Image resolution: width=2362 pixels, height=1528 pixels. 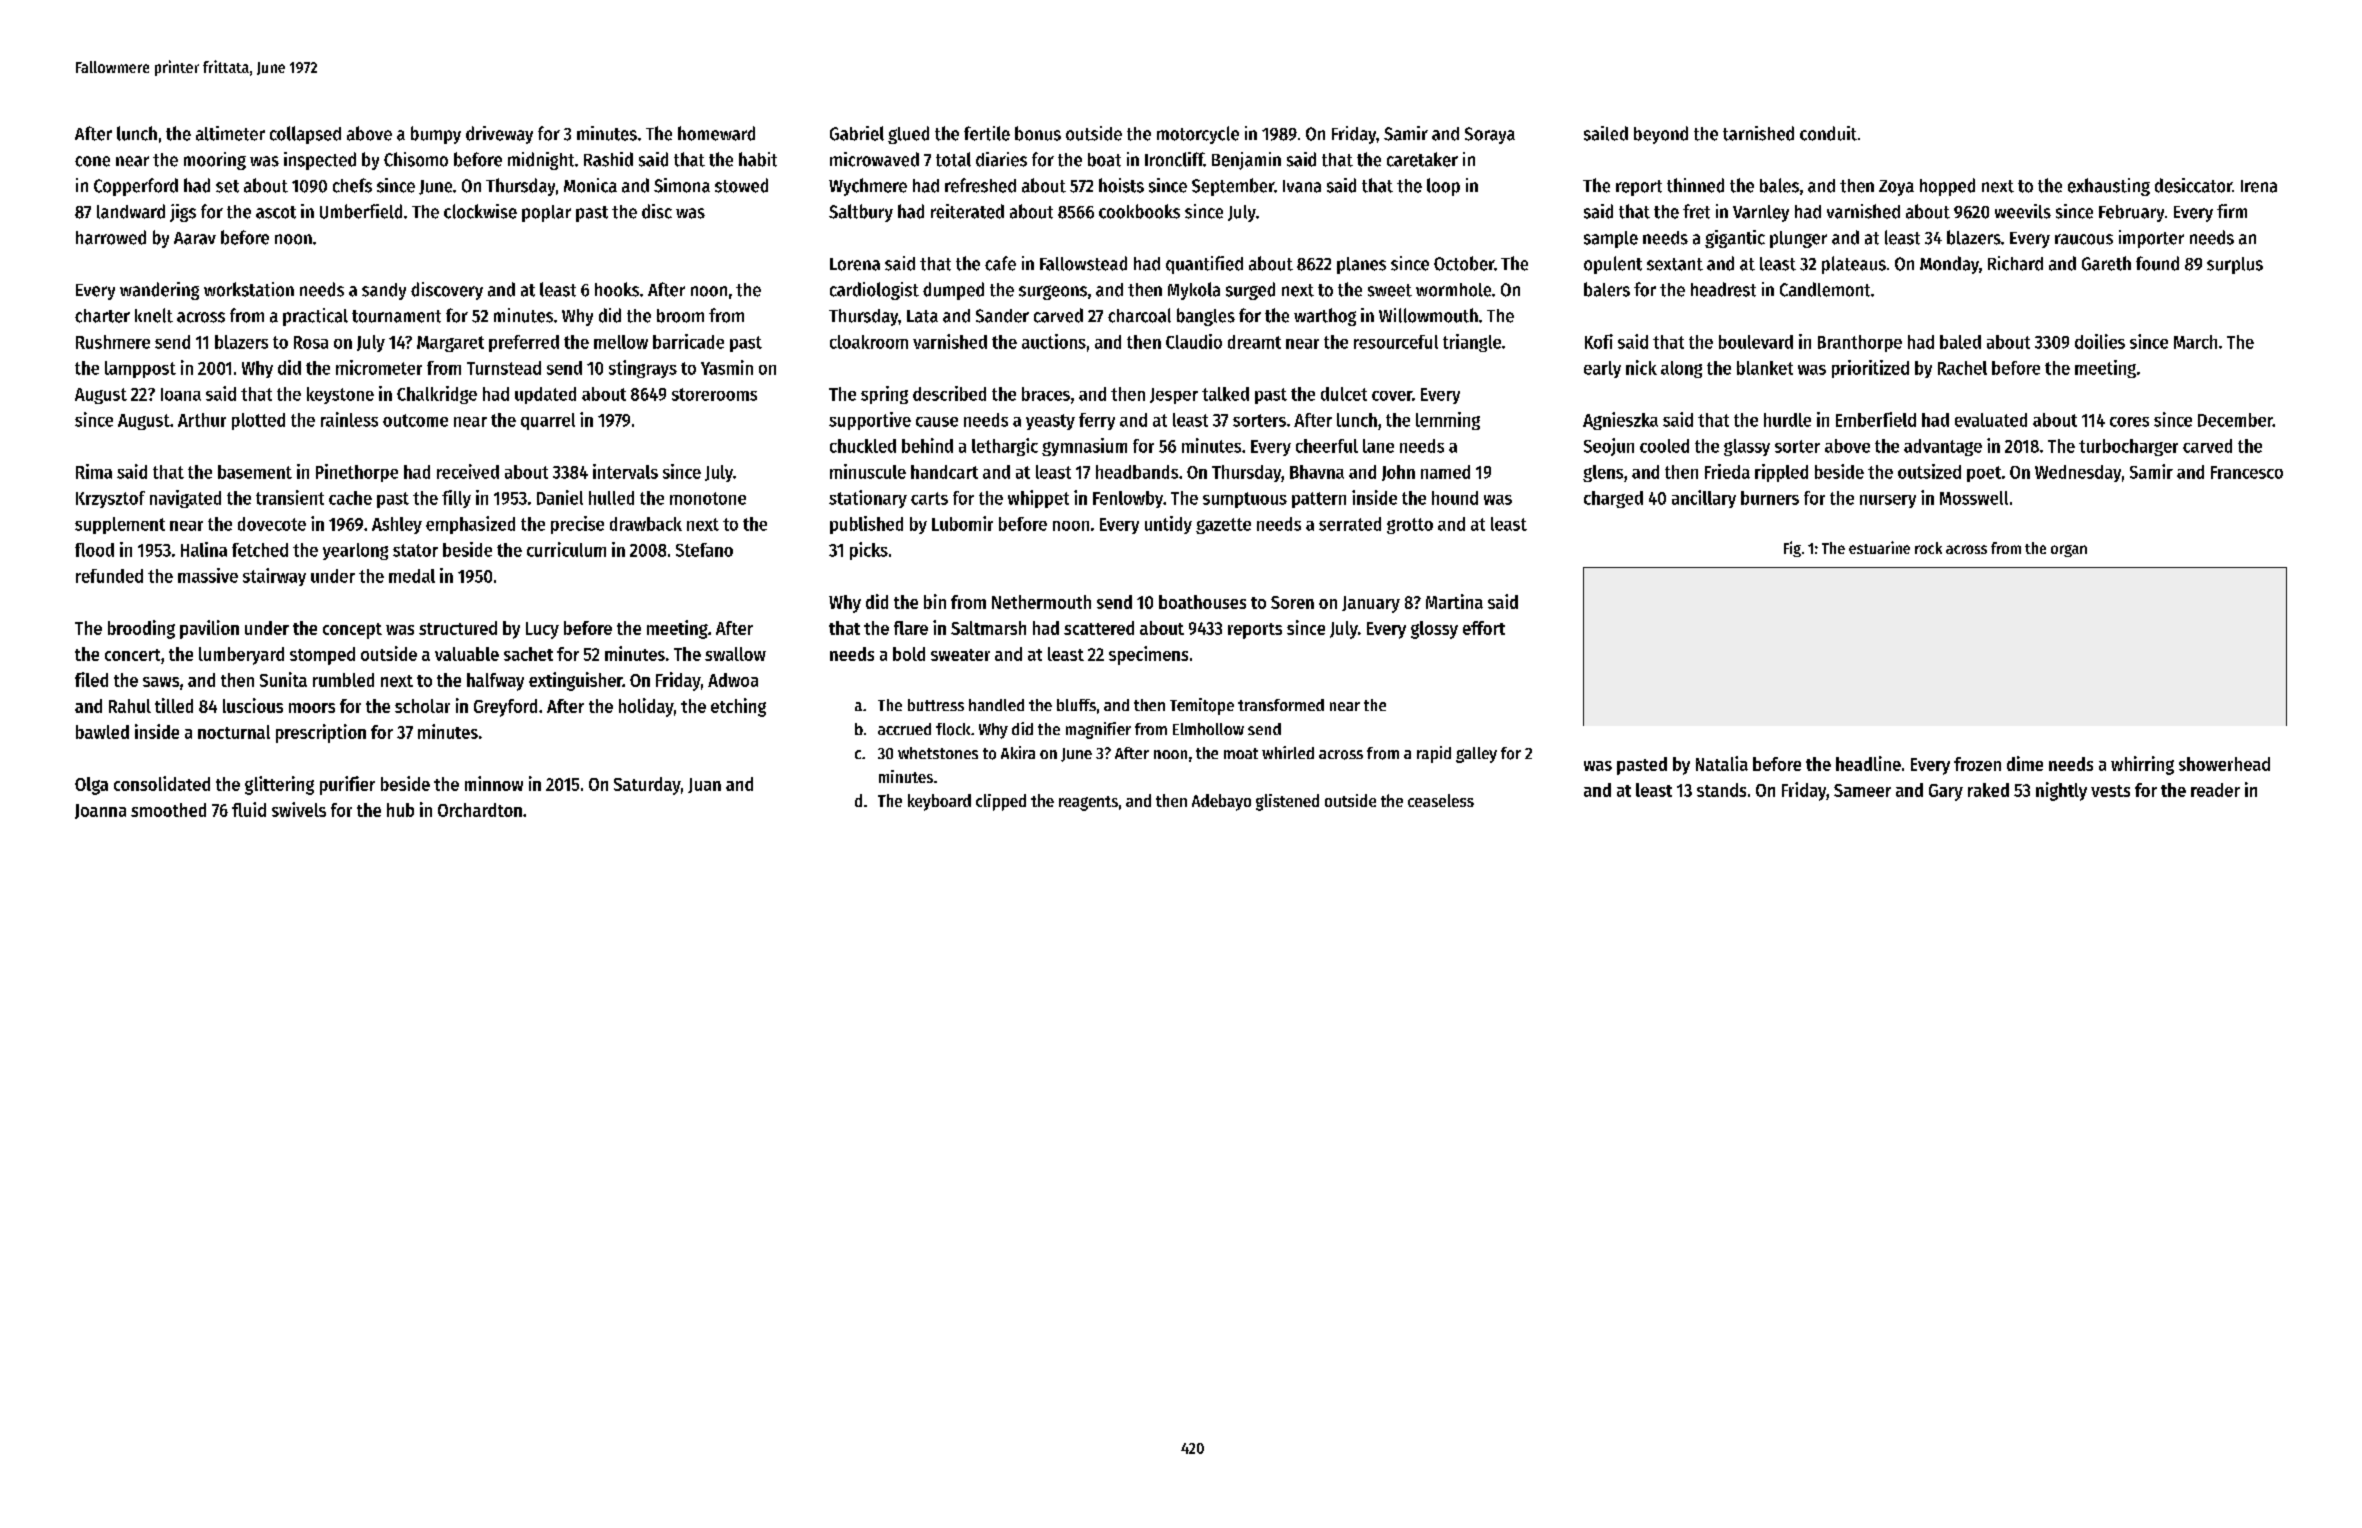 I want to click on Akira, so click(x=1018, y=752).
